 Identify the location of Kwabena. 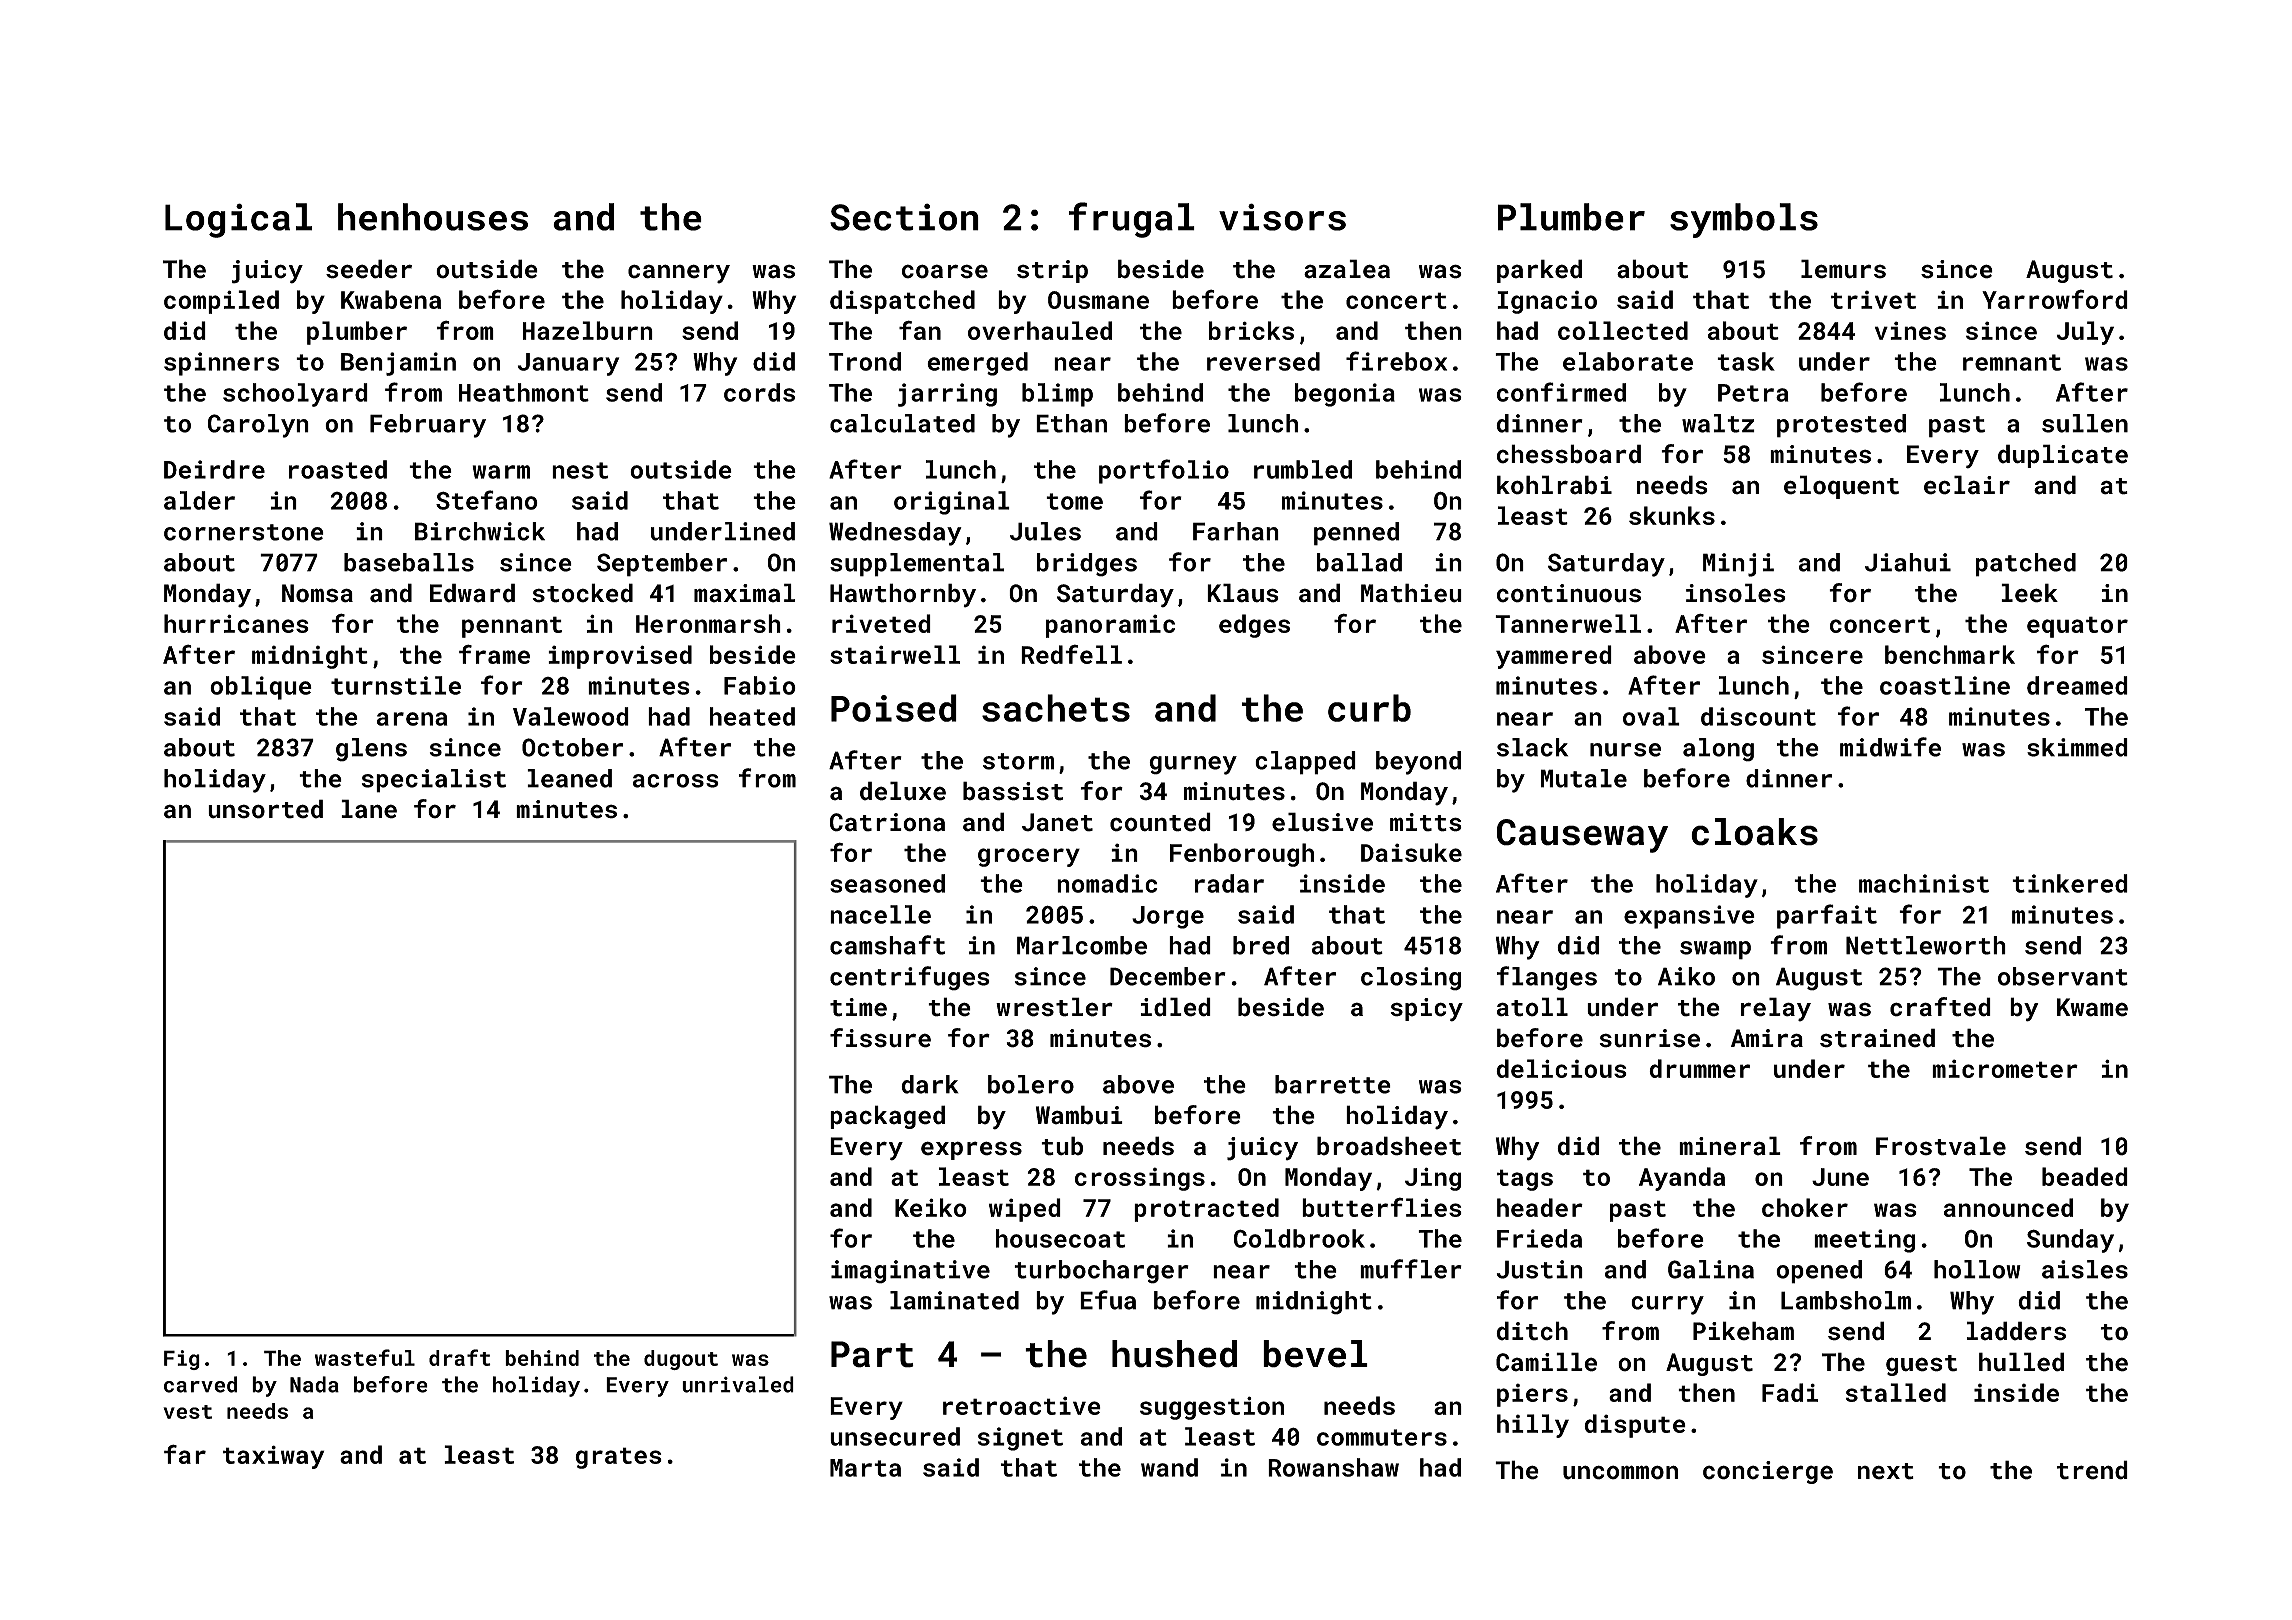
(391, 299).
